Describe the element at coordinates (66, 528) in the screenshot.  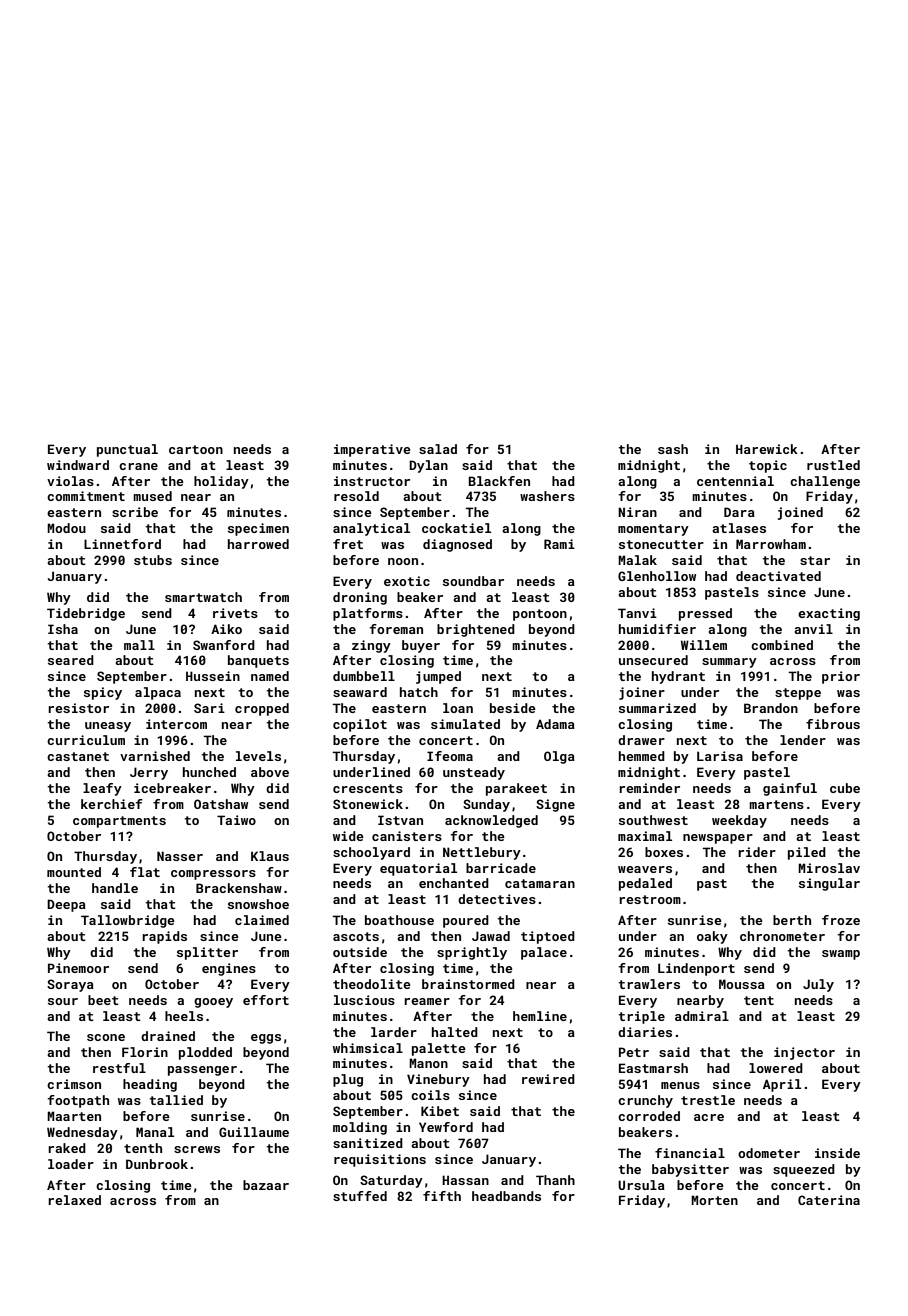
I see `Modou` at that location.
